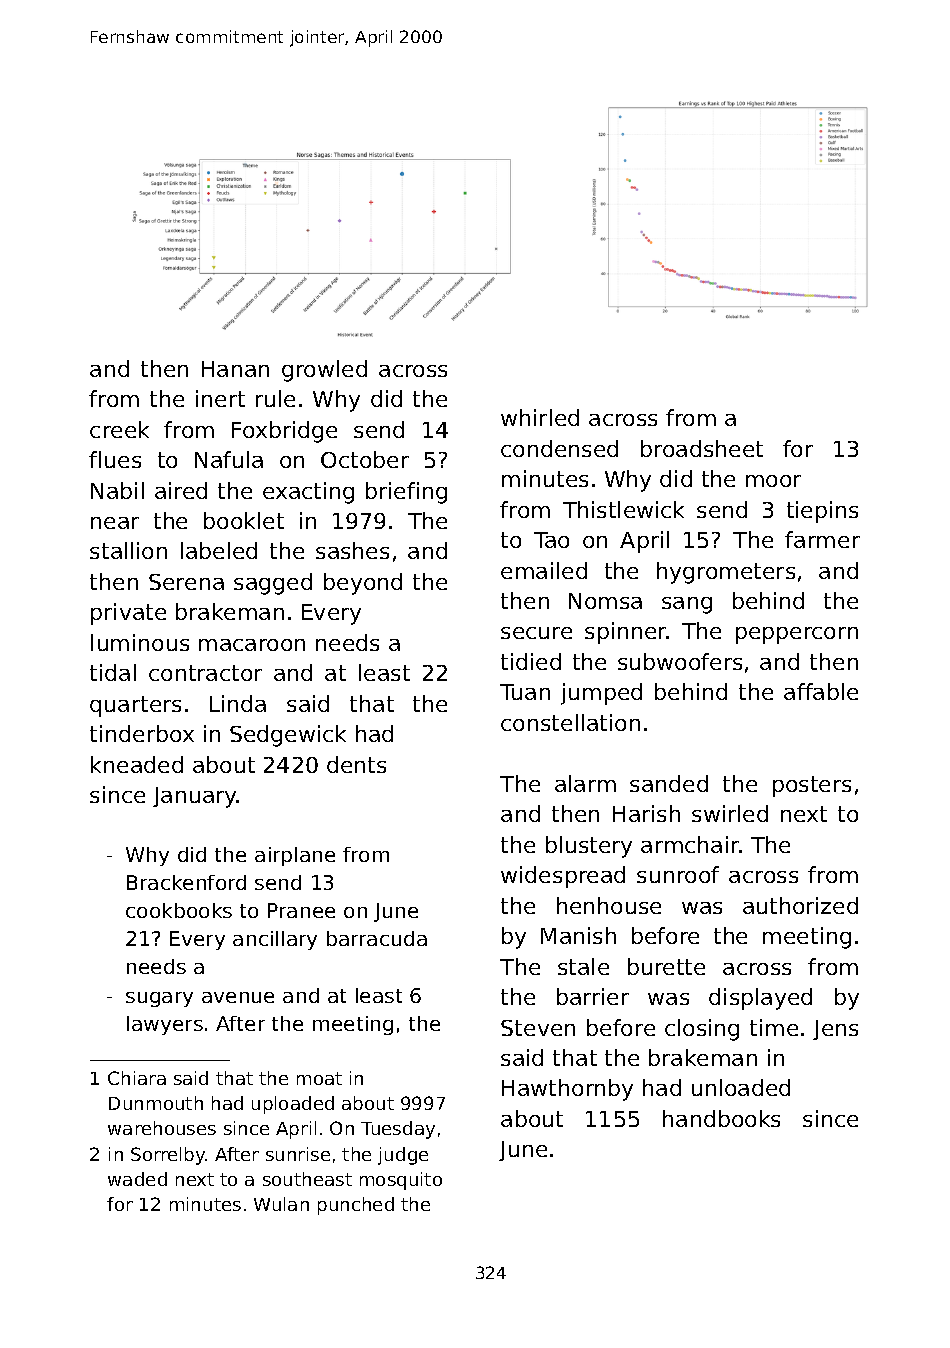 The height and width of the page is (1348, 950). Describe the element at coordinates (307, 1179) in the page. I see `southeast` at that location.
